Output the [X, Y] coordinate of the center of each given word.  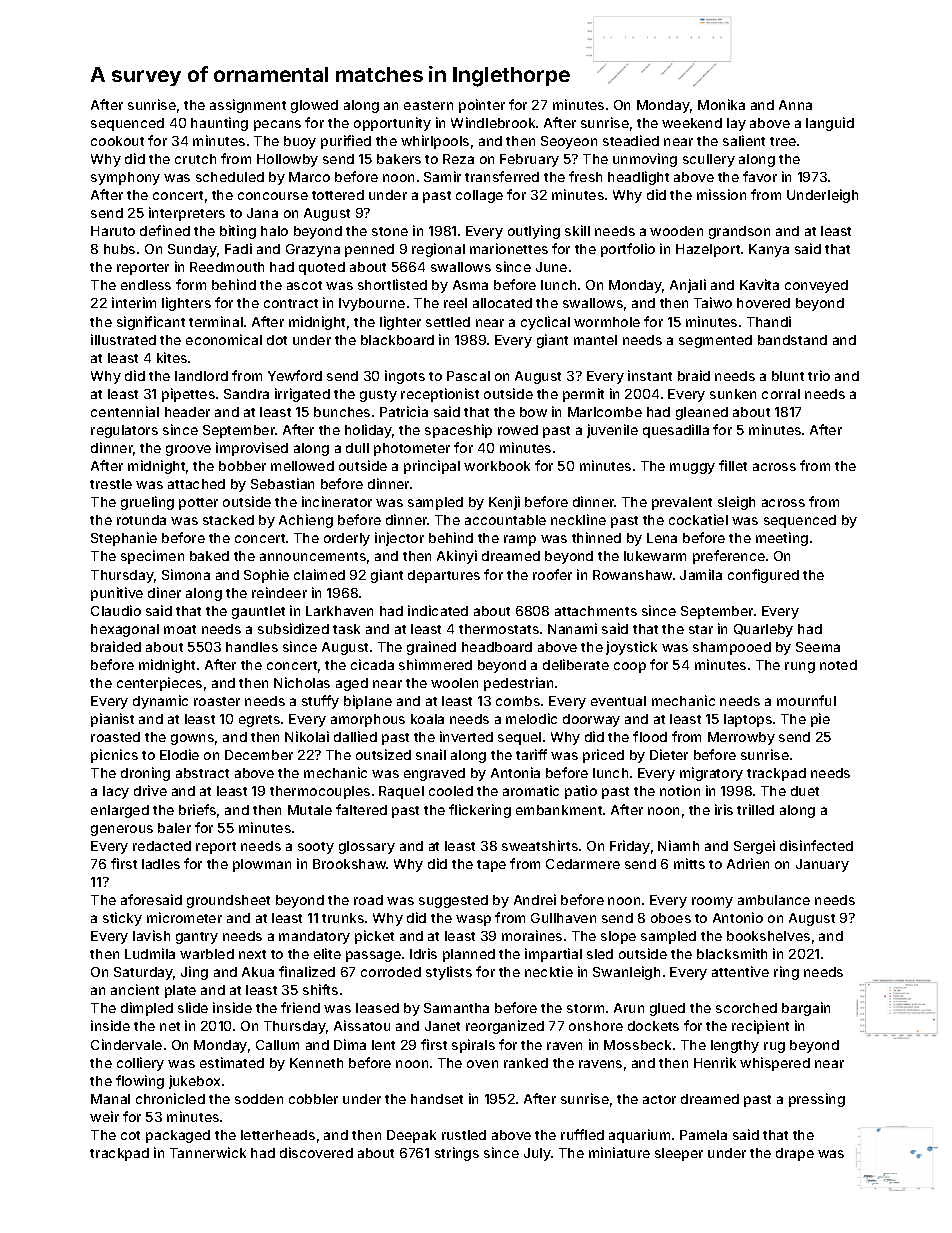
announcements [313, 556]
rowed [518, 430]
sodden [259, 1099]
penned [369, 250]
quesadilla [676, 431]
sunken [733, 394]
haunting [219, 124]
